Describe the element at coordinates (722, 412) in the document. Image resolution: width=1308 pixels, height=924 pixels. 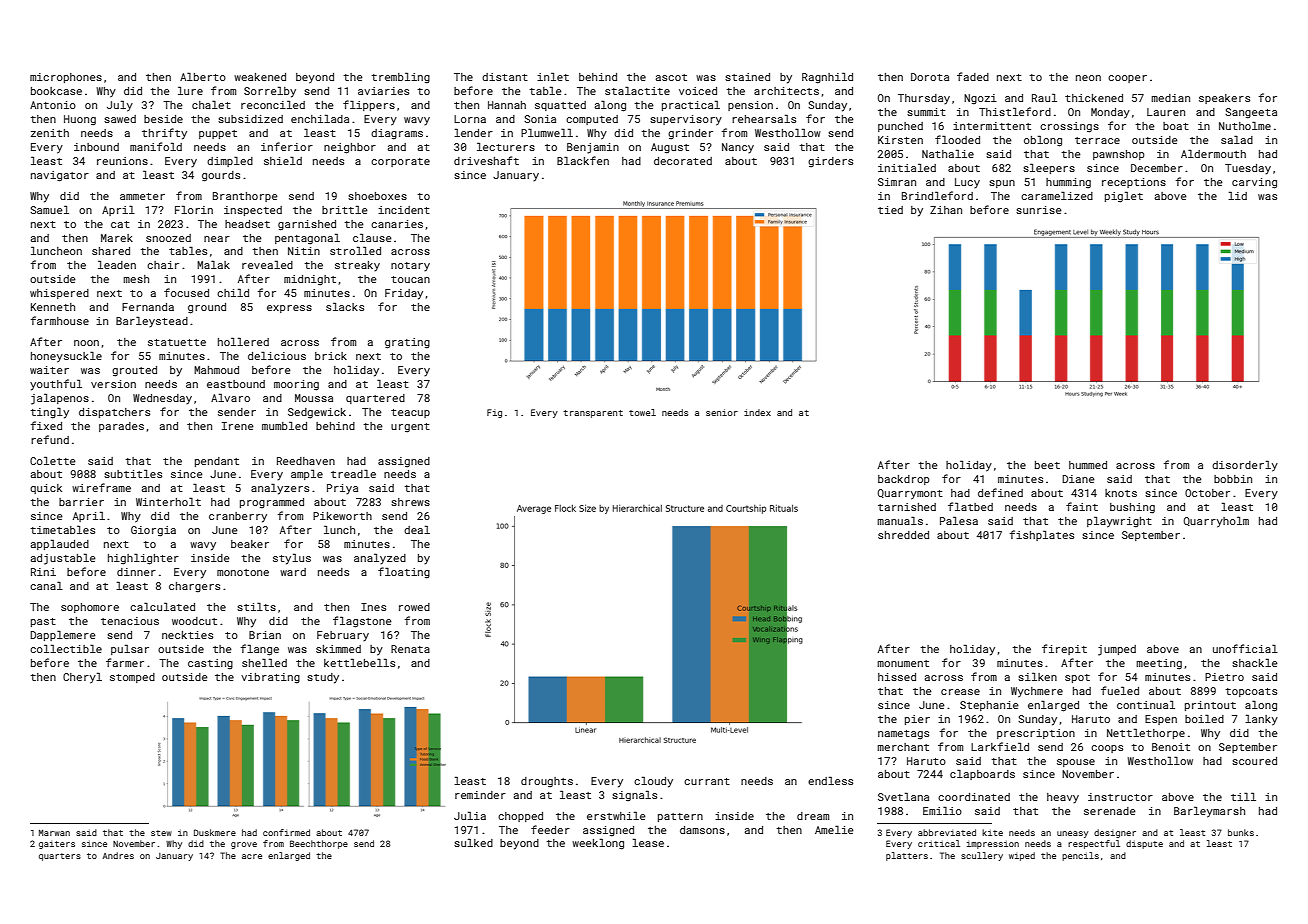
I see `senior` at that location.
